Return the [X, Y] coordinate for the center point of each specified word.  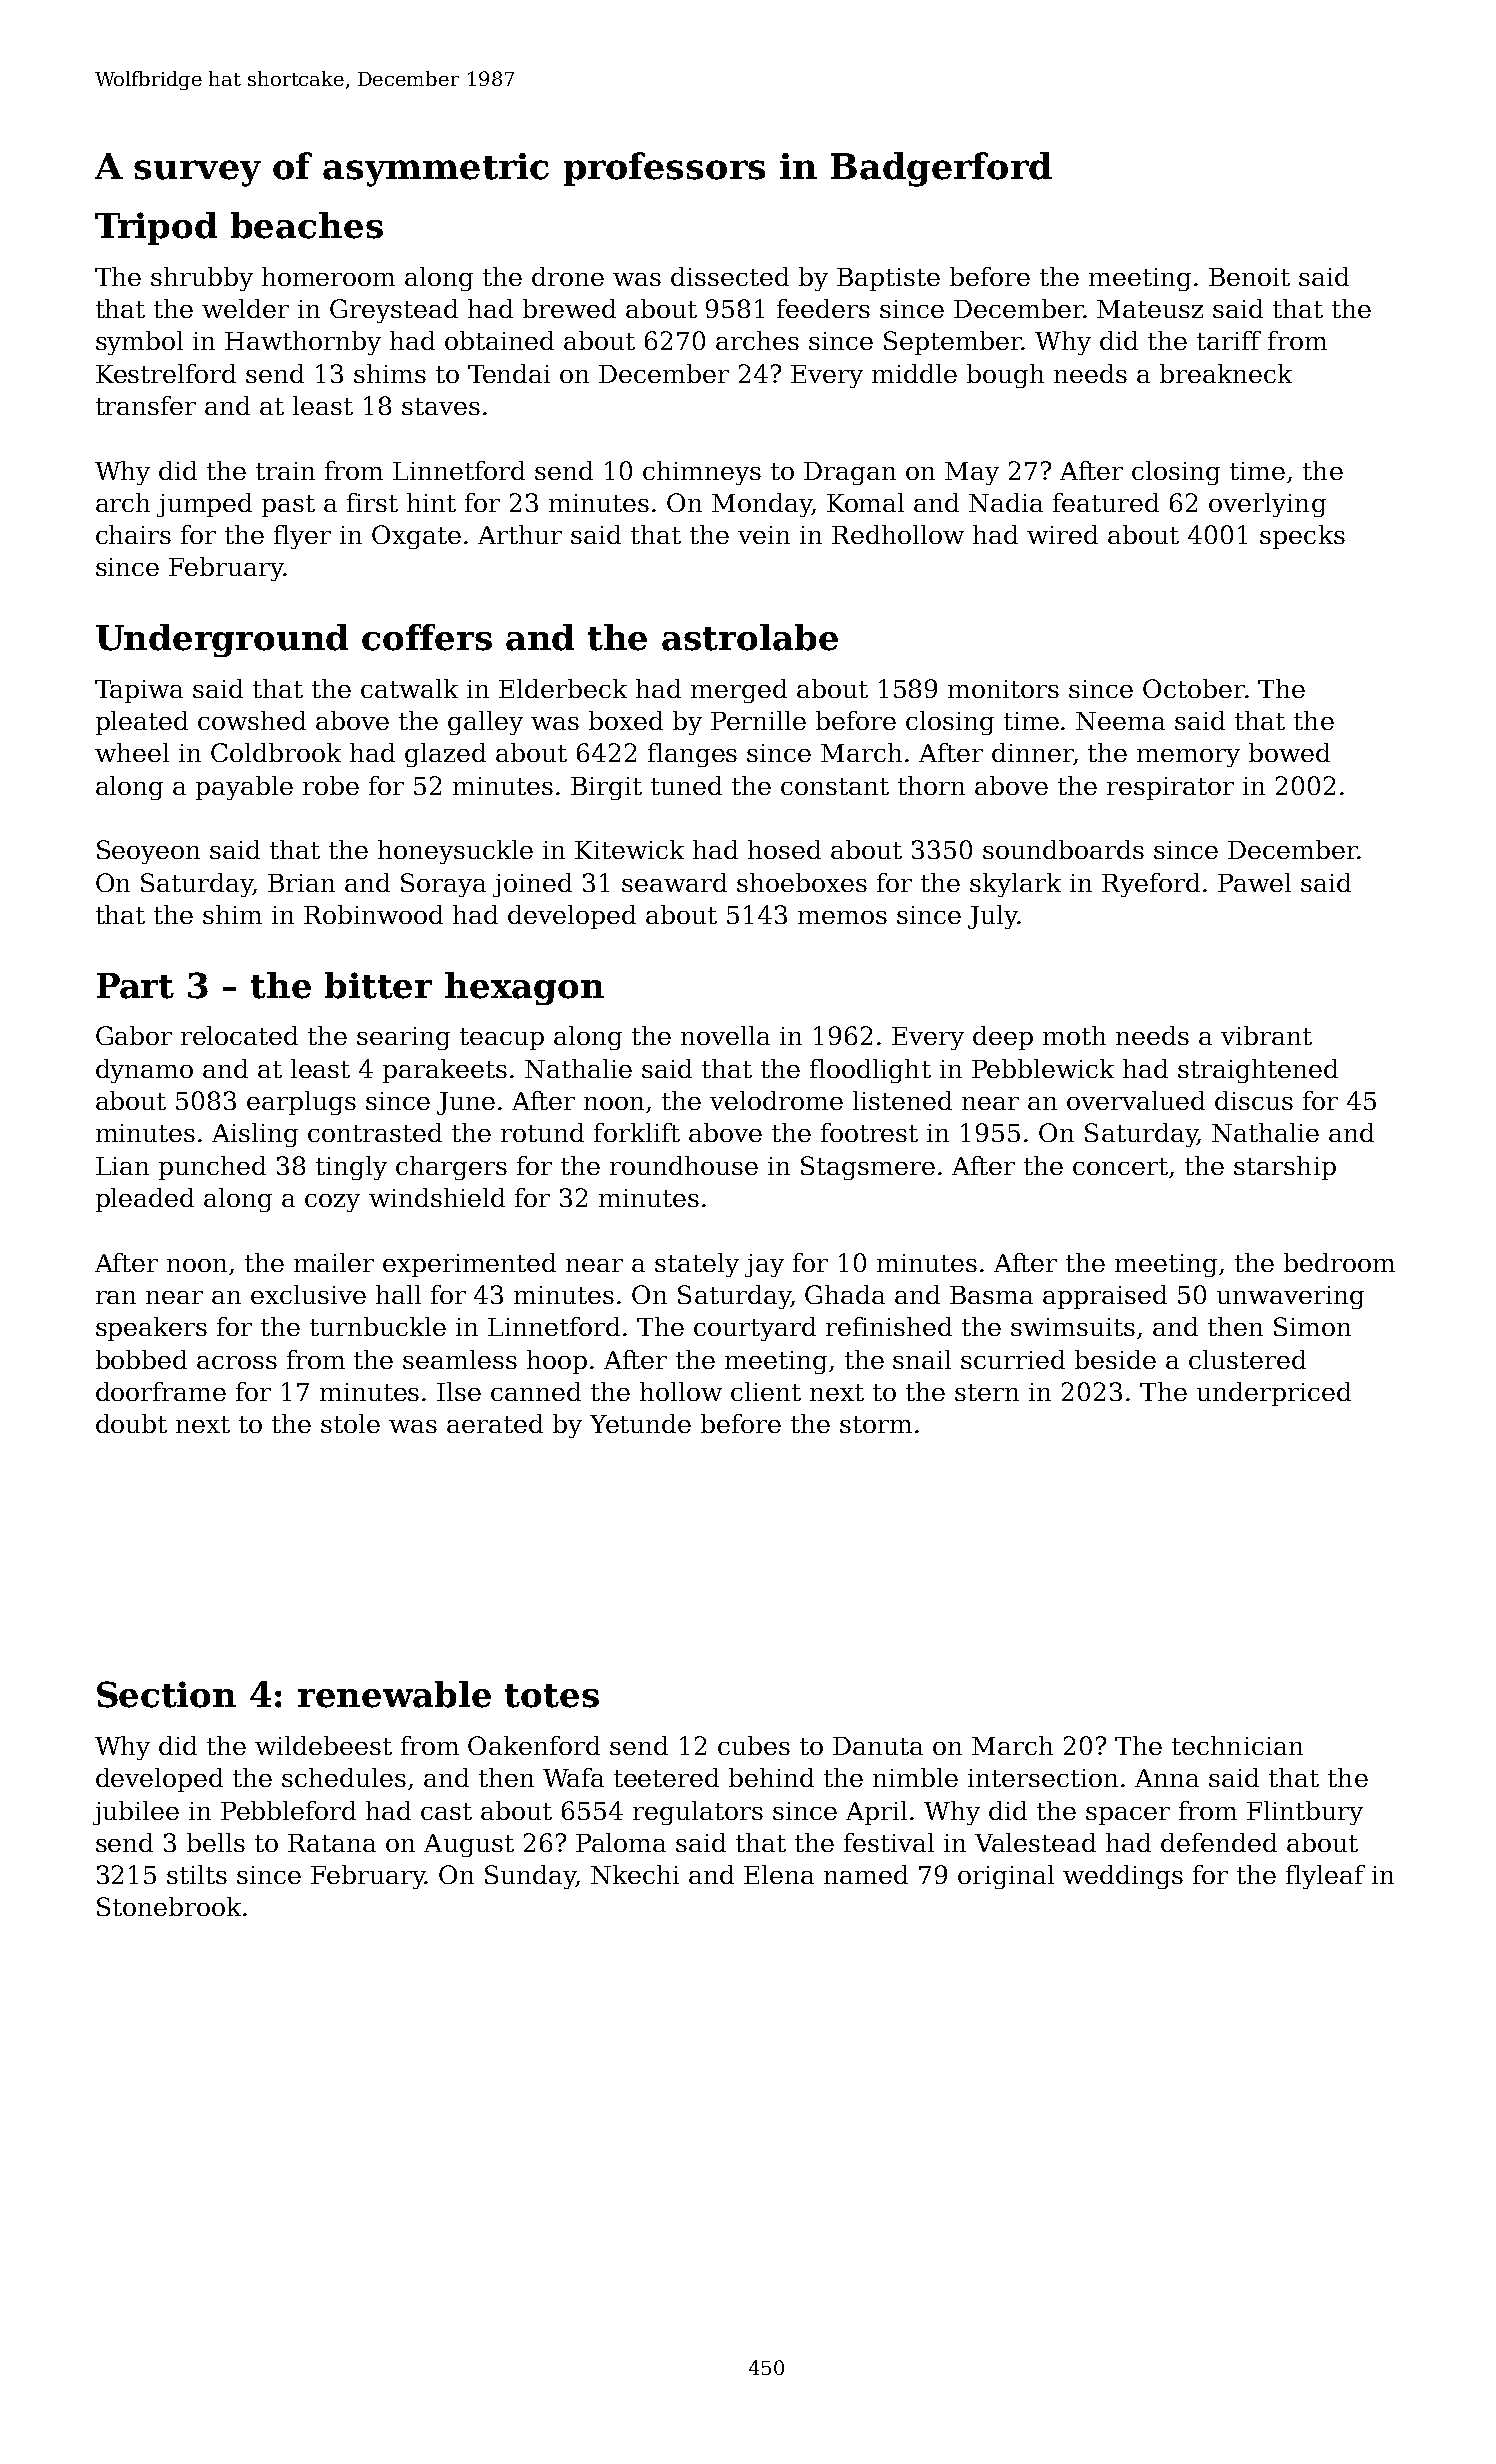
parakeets [445, 1071]
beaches [307, 225]
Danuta [878, 1746]
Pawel [1254, 882]
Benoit [1249, 277]
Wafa [573, 1777]
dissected [730, 276]
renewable [394, 1694]
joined [532, 885]
